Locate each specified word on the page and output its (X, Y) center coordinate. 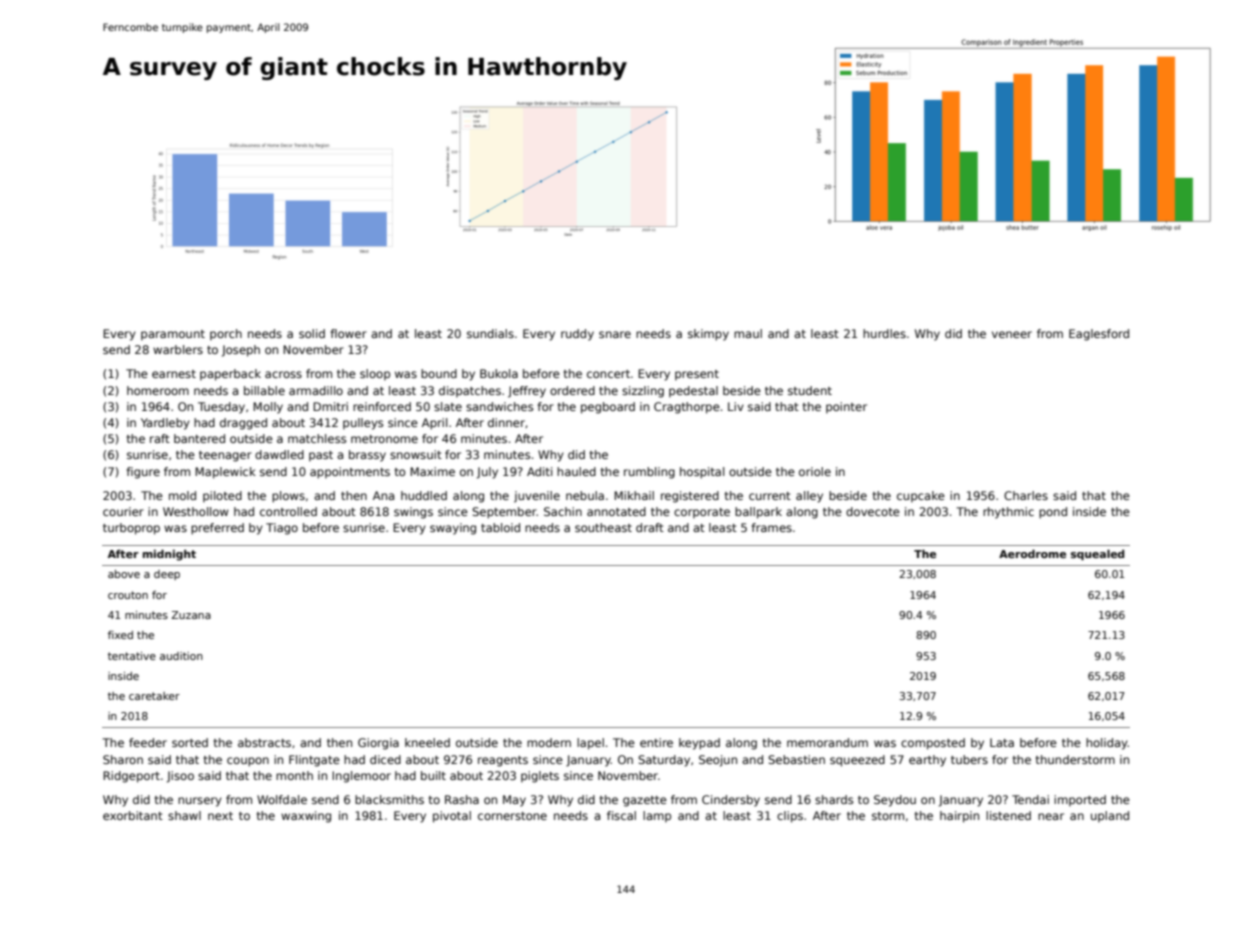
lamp (657, 817)
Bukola (499, 373)
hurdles (884, 333)
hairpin (959, 817)
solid (312, 333)
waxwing (306, 817)
